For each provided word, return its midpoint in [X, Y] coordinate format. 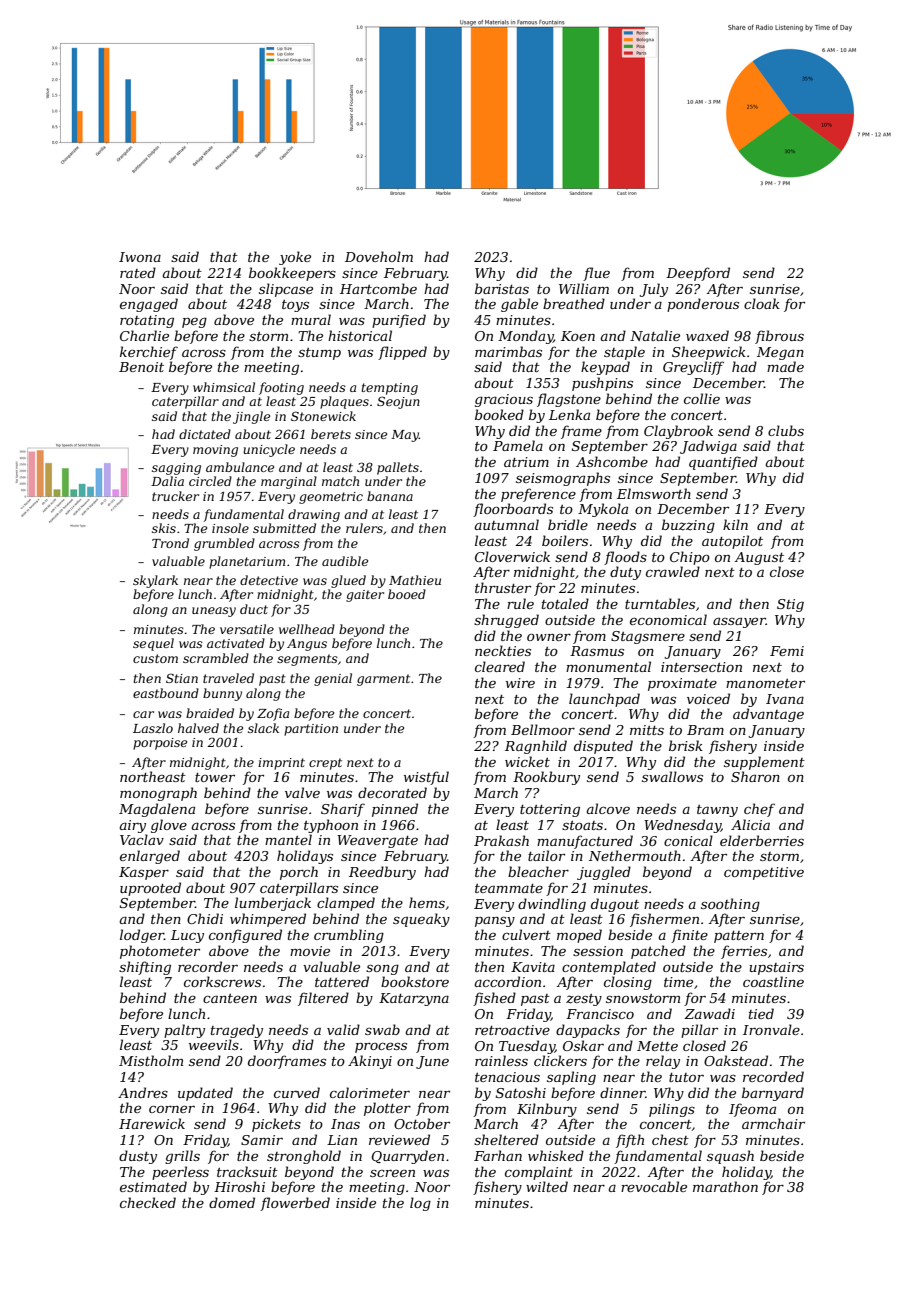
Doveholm [379, 256]
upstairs [776, 968]
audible [345, 561]
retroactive [512, 1030]
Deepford [698, 274]
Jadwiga [708, 447]
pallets [398, 468]
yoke [295, 258]
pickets [276, 1125]
